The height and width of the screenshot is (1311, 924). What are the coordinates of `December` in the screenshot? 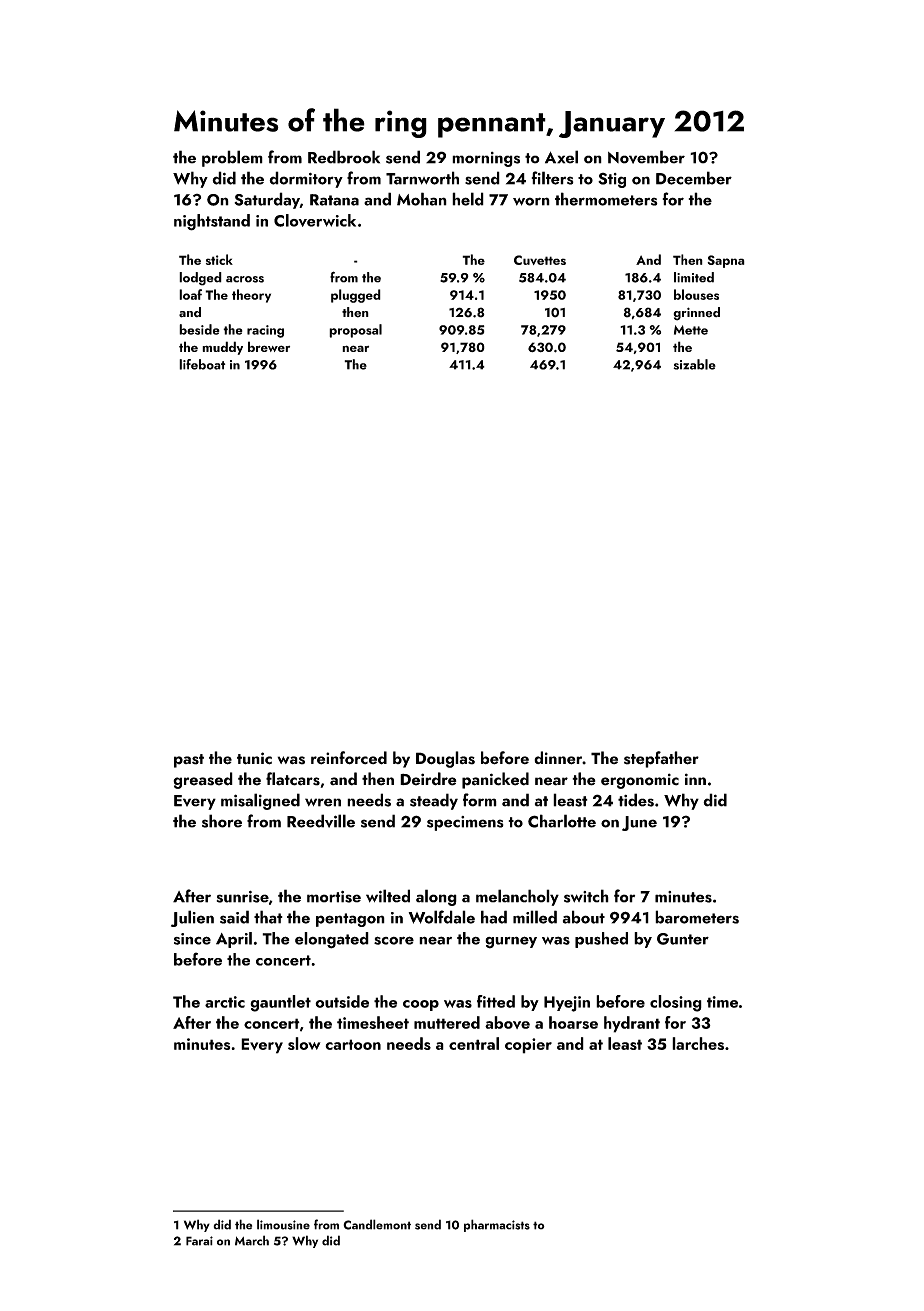 It's located at (694, 178).
